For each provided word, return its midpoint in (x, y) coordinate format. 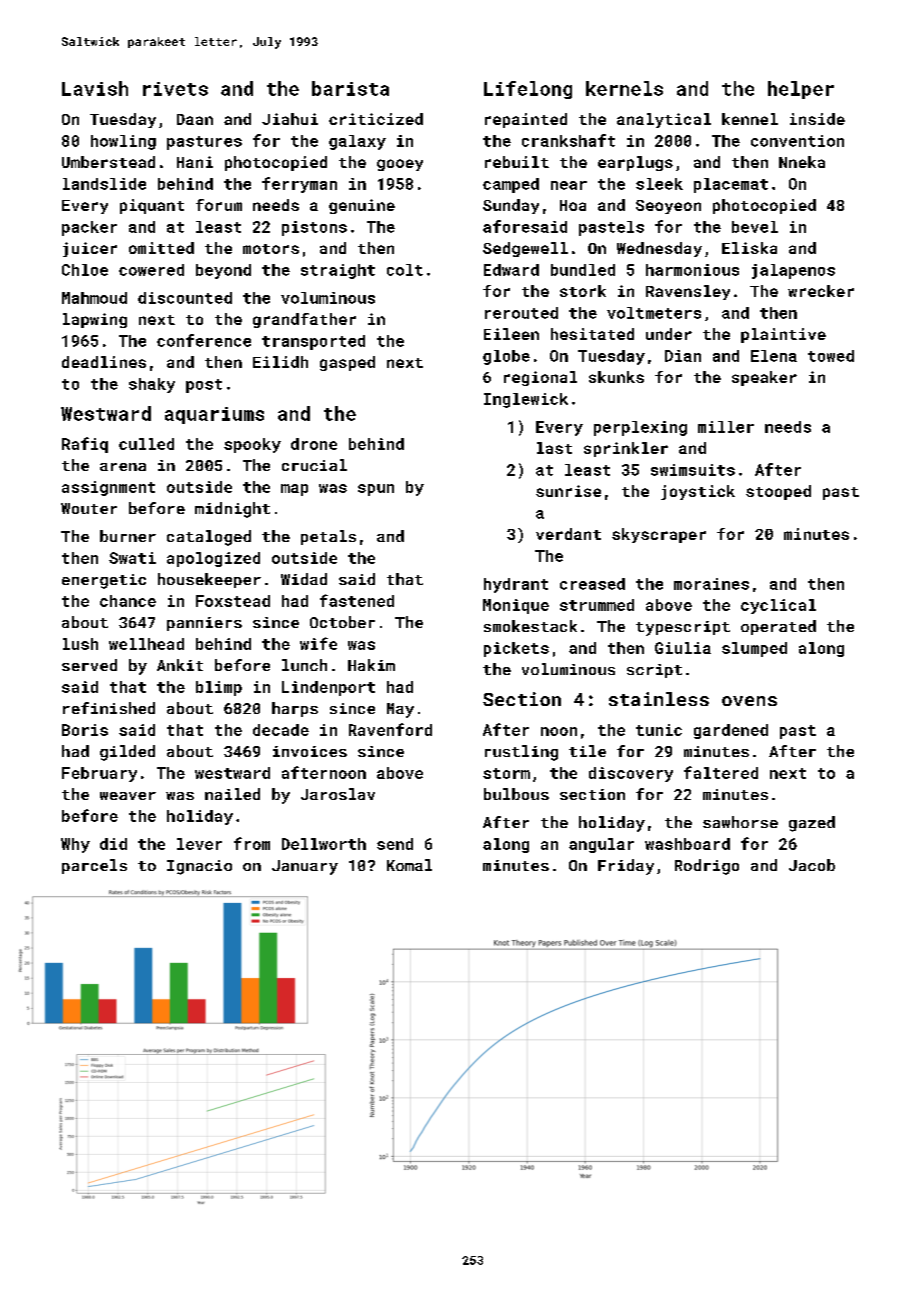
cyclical (778, 606)
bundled (583, 270)
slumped (754, 649)
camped (511, 185)
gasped (347, 363)
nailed (232, 794)
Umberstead (108, 162)
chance (128, 601)
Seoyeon (668, 207)
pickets (516, 649)
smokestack (530, 626)
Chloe (85, 270)
